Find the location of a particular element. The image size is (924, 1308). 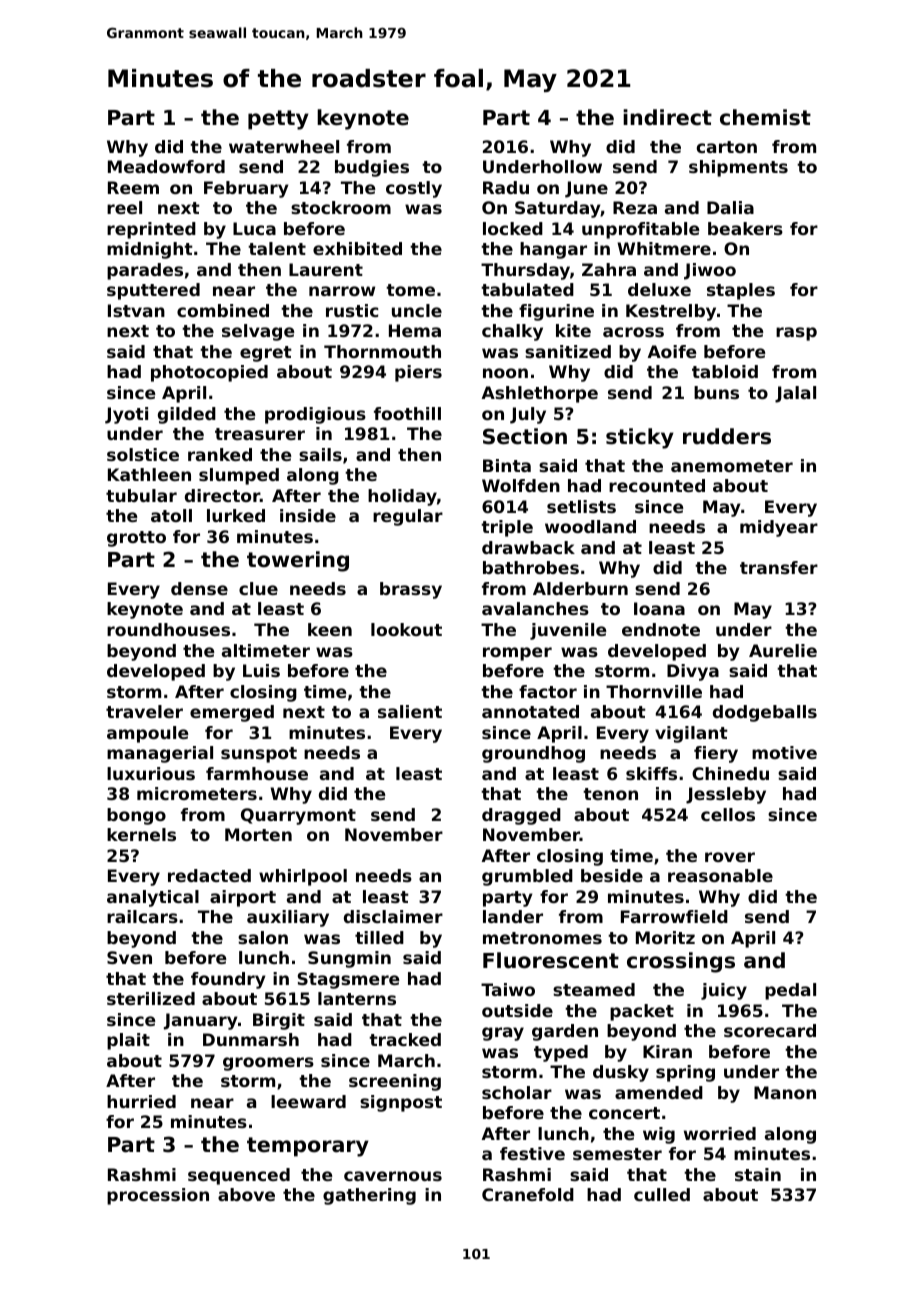

treasurer is located at coordinates (260, 434).
